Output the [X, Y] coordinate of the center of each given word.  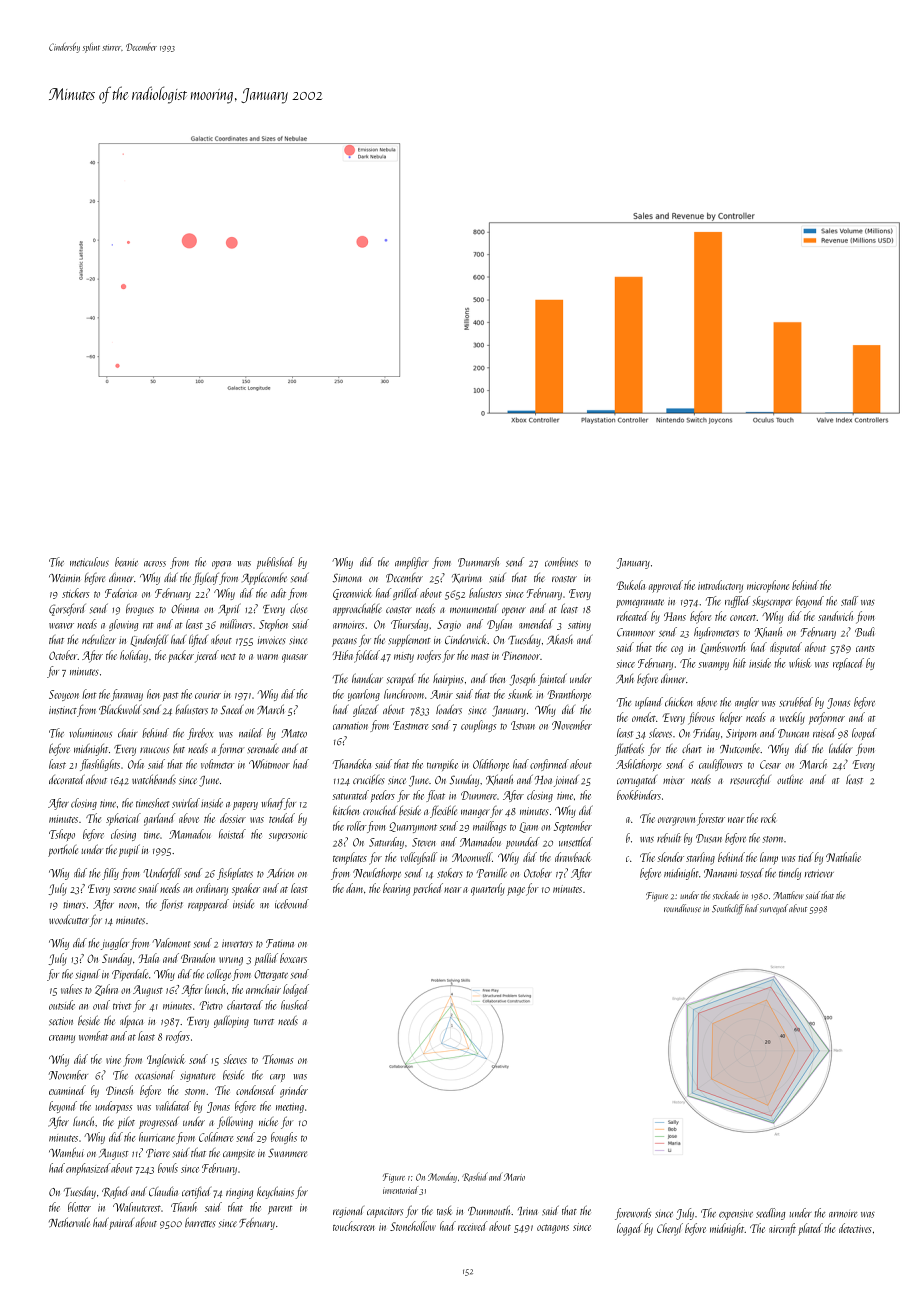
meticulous [89, 562]
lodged [296, 990]
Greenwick [352, 594]
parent [280, 1209]
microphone [768, 586]
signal [88, 975]
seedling [770, 1214]
